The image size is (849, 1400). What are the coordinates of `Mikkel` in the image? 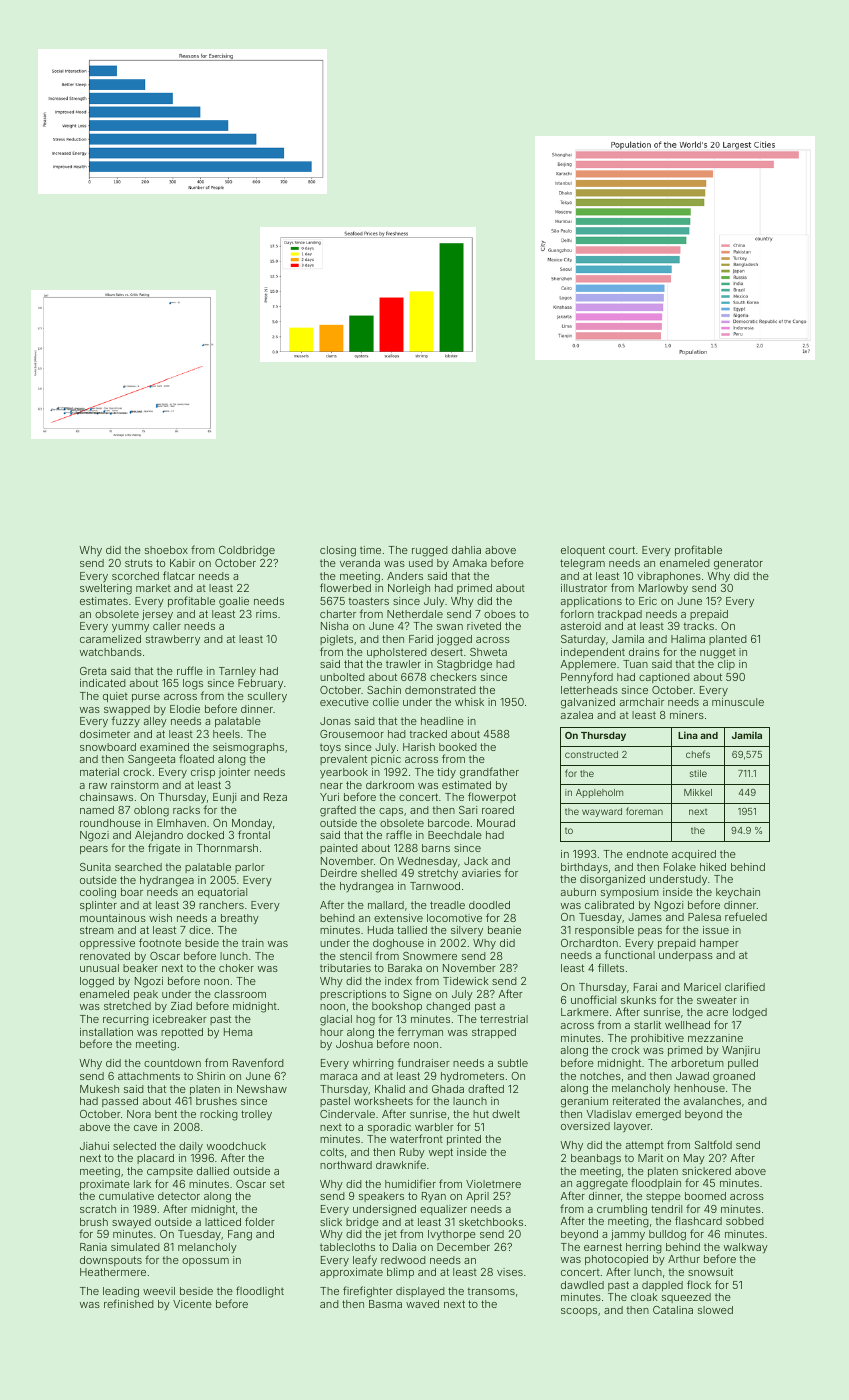 It's located at (698, 792).
